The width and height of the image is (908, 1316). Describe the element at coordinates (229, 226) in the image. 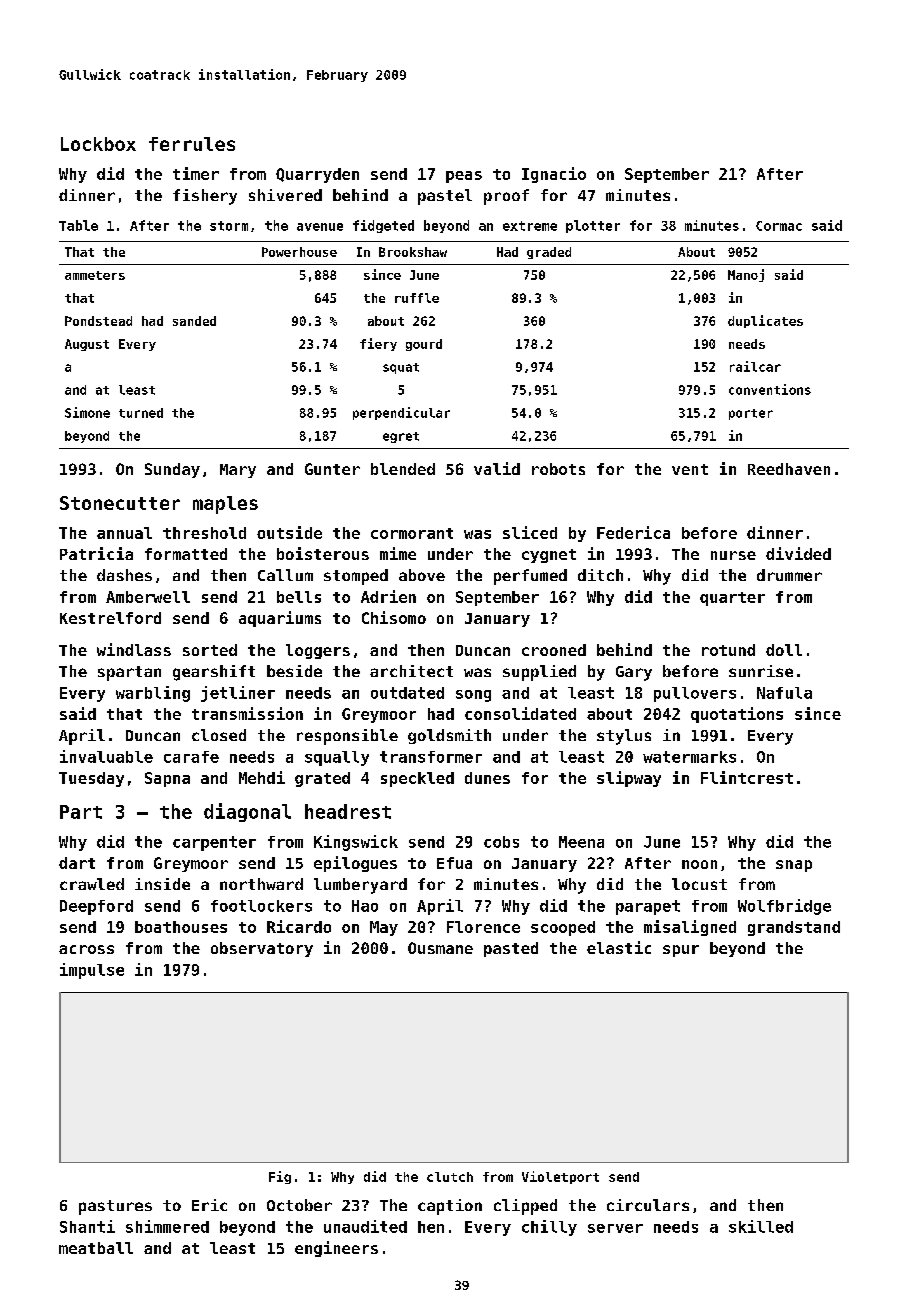

I see `storm` at that location.
